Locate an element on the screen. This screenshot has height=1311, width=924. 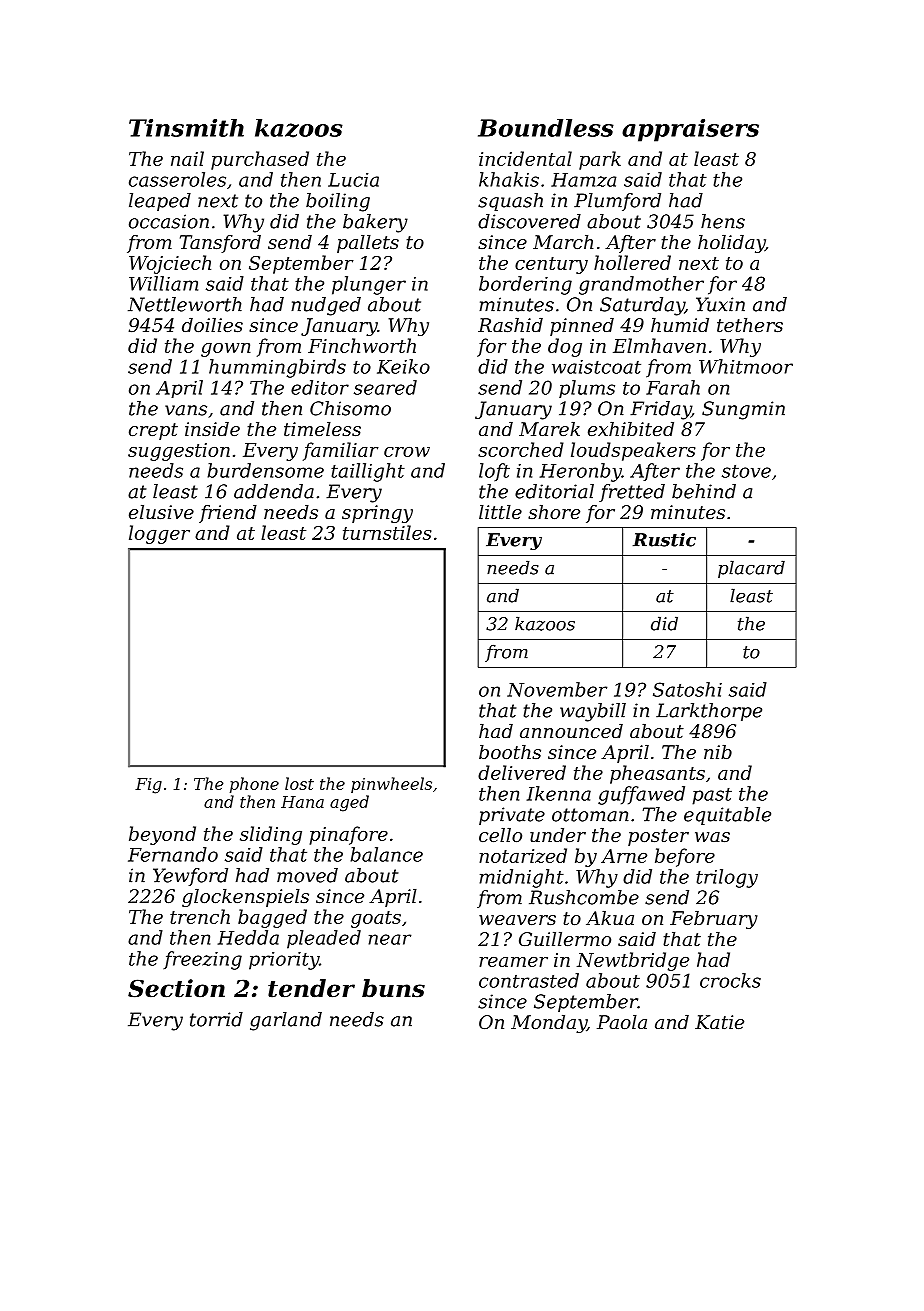
occasion is located at coordinates (169, 221).
